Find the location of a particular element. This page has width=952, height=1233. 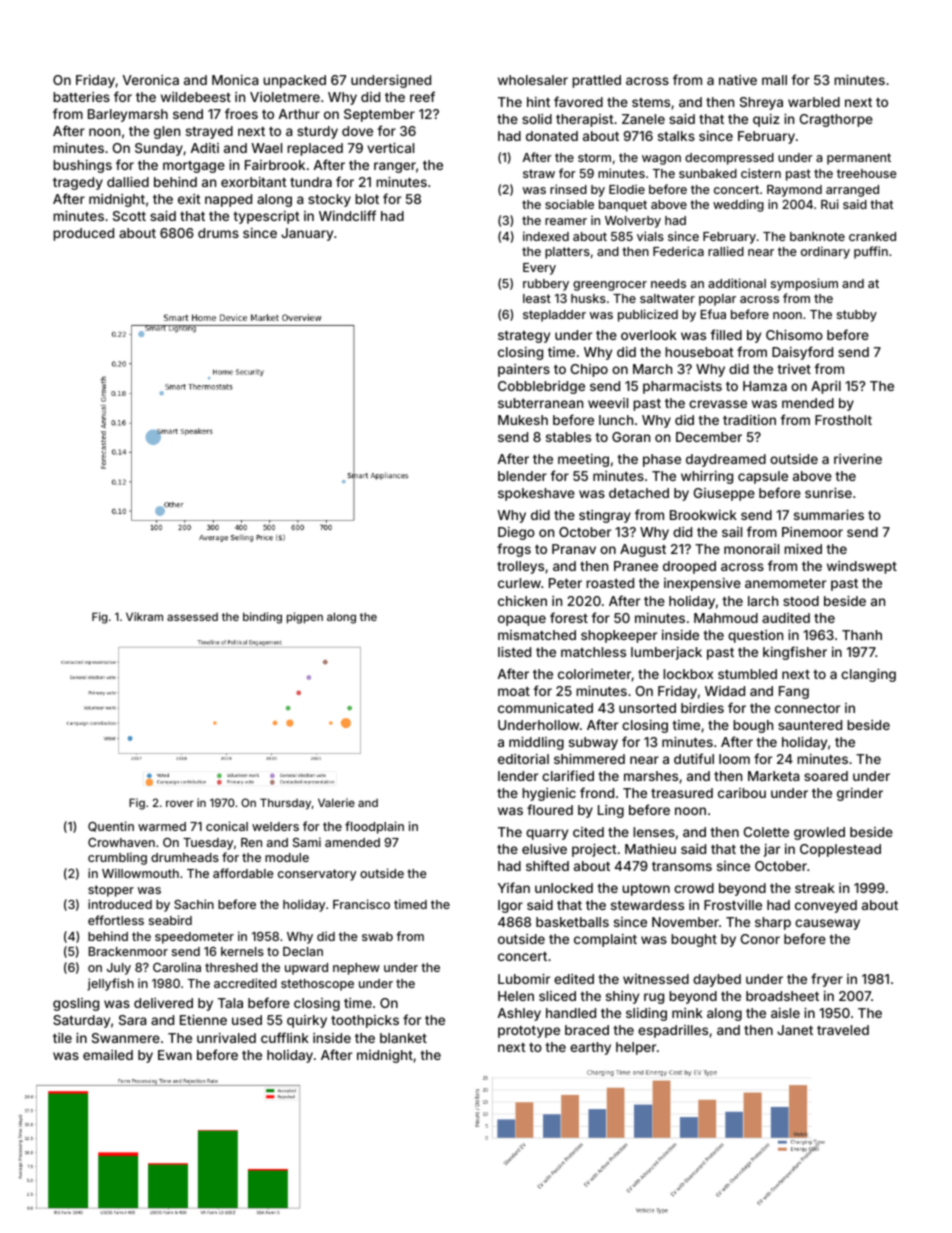

blanket is located at coordinates (403, 1038).
